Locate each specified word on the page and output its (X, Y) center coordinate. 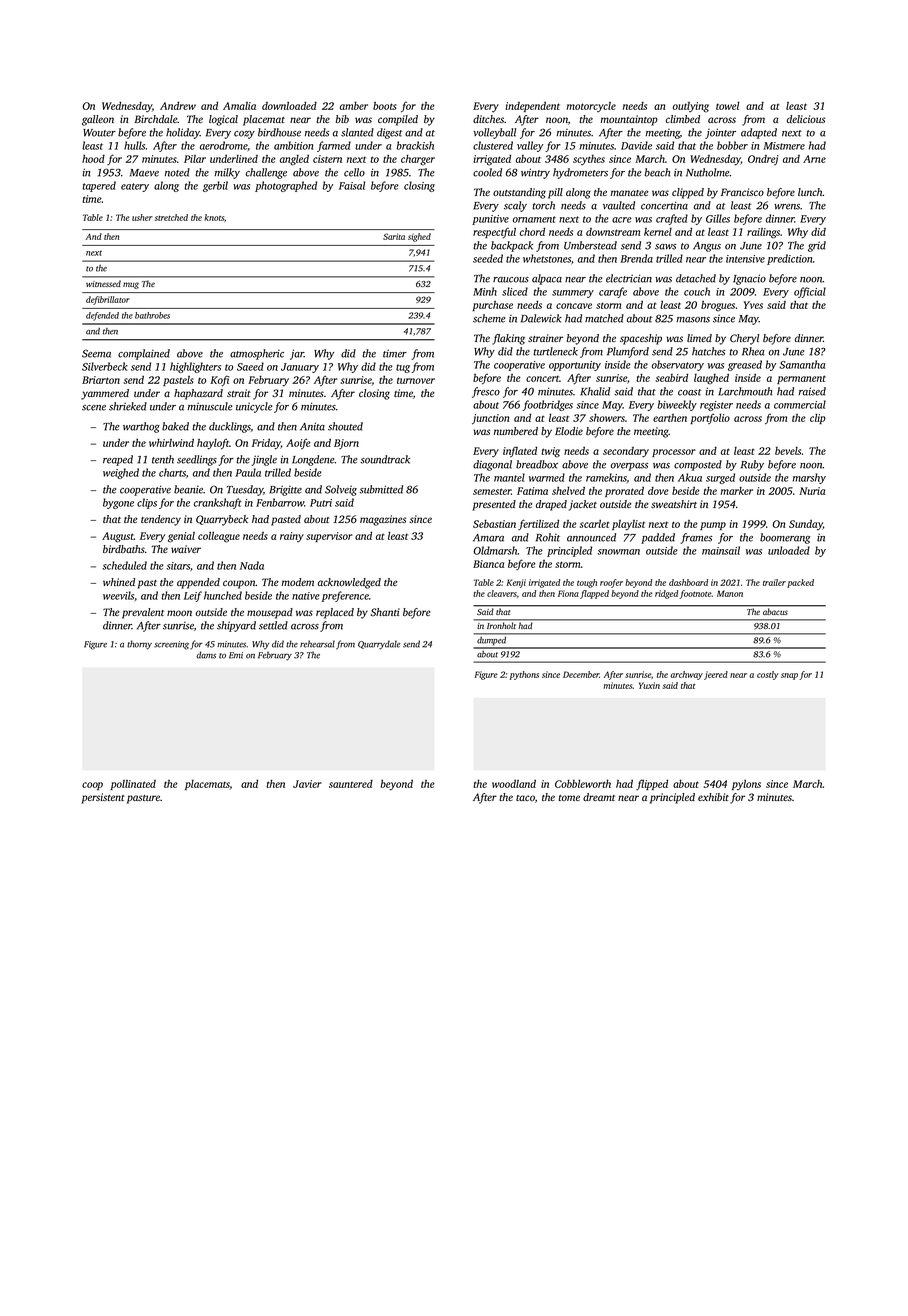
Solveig (341, 490)
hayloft (213, 444)
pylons (746, 785)
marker (737, 491)
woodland (514, 784)
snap (789, 676)
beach (657, 172)
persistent (103, 798)
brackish (415, 145)
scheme (489, 318)
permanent (801, 379)
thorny (139, 645)
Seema (96, 353)
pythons (524, 675)
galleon (98, 120)
